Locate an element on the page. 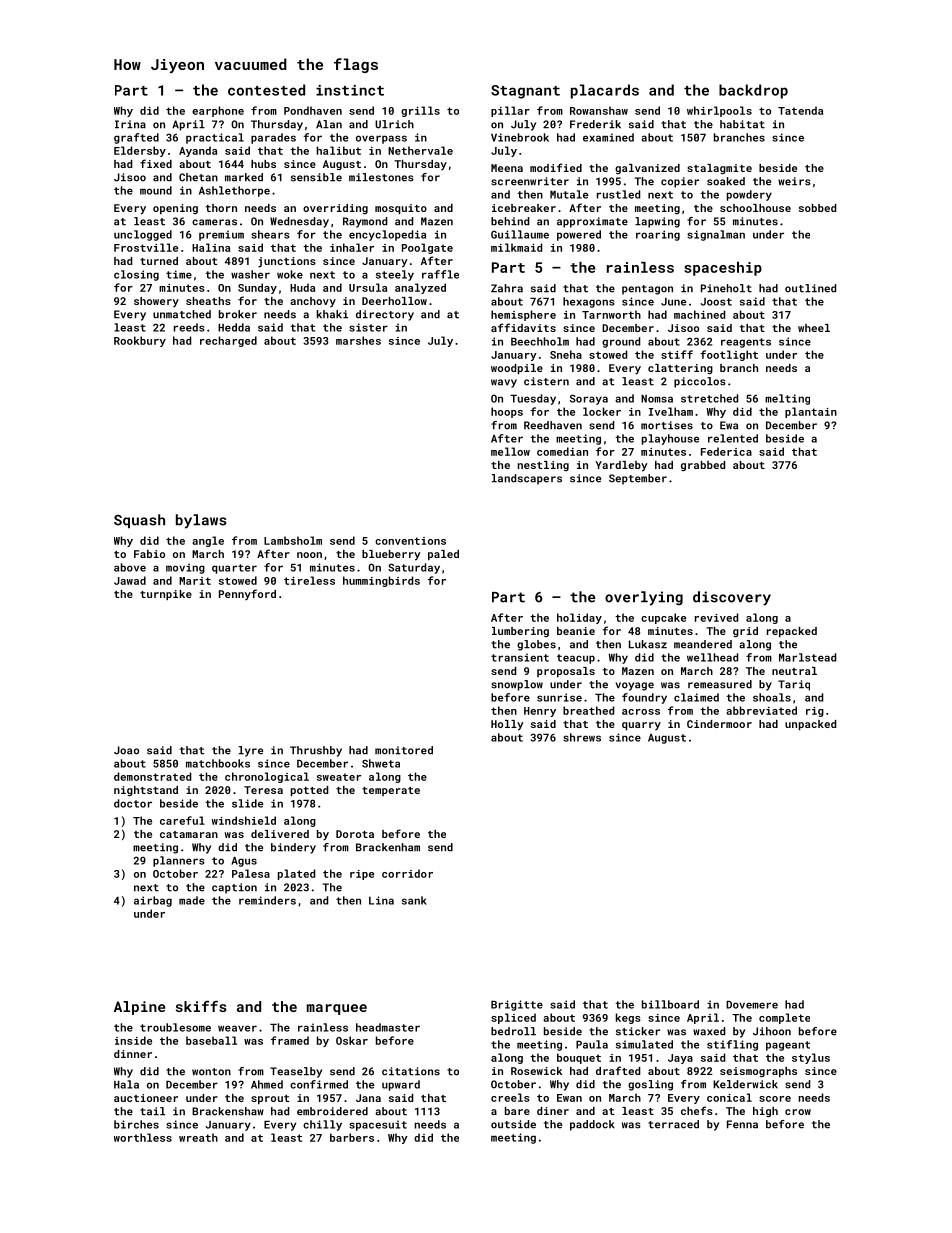 The height and width of the document is (1233, 952). turnpike is located at coordinates (166, 595).
